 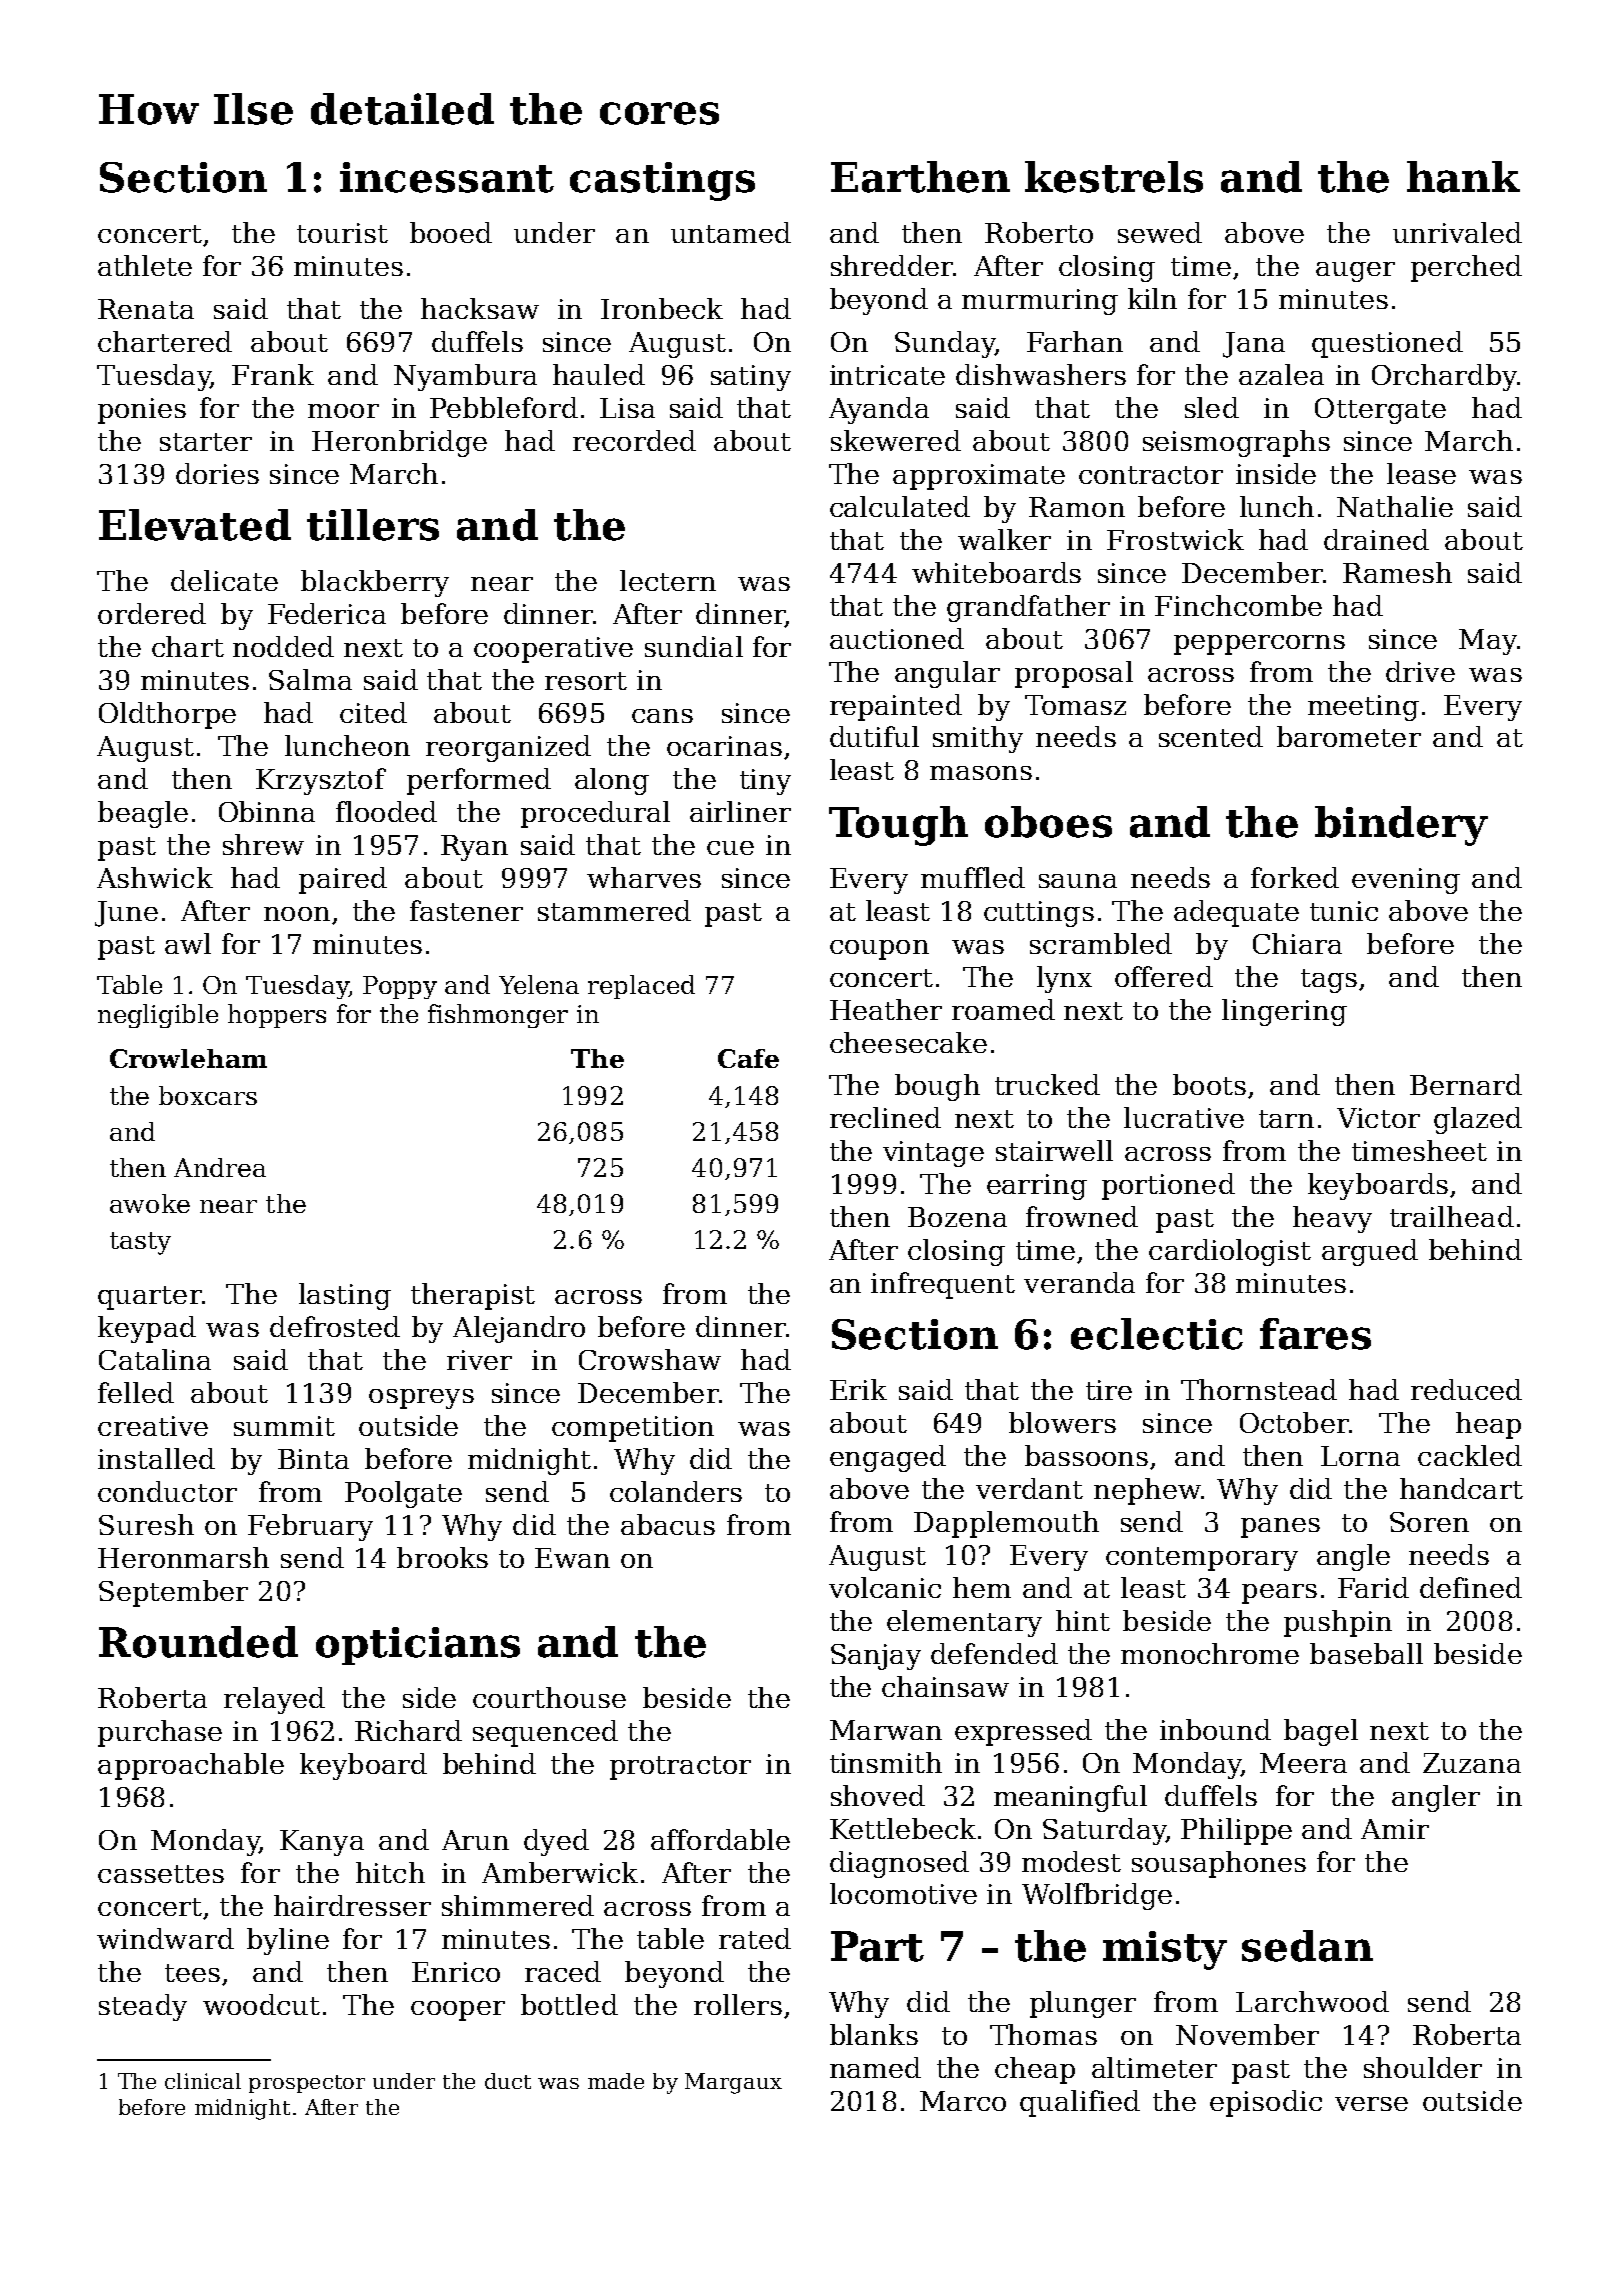 What do you see at coordinates (1371, 2104) in the screenshot?
I see `verse` at bounding box center [1371, 2104].
